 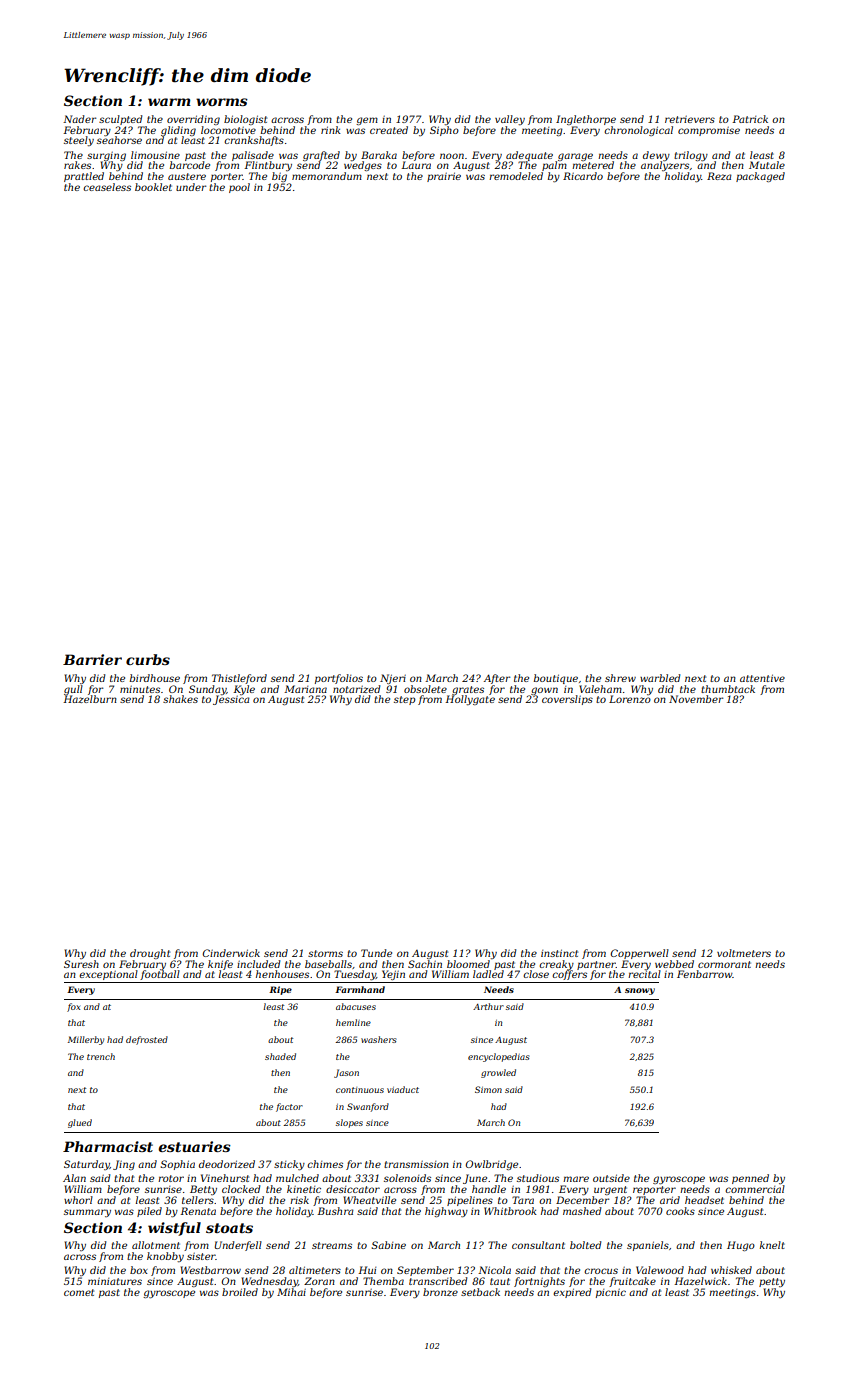 I want to click on memorandum, so click(x=327, y=176).
